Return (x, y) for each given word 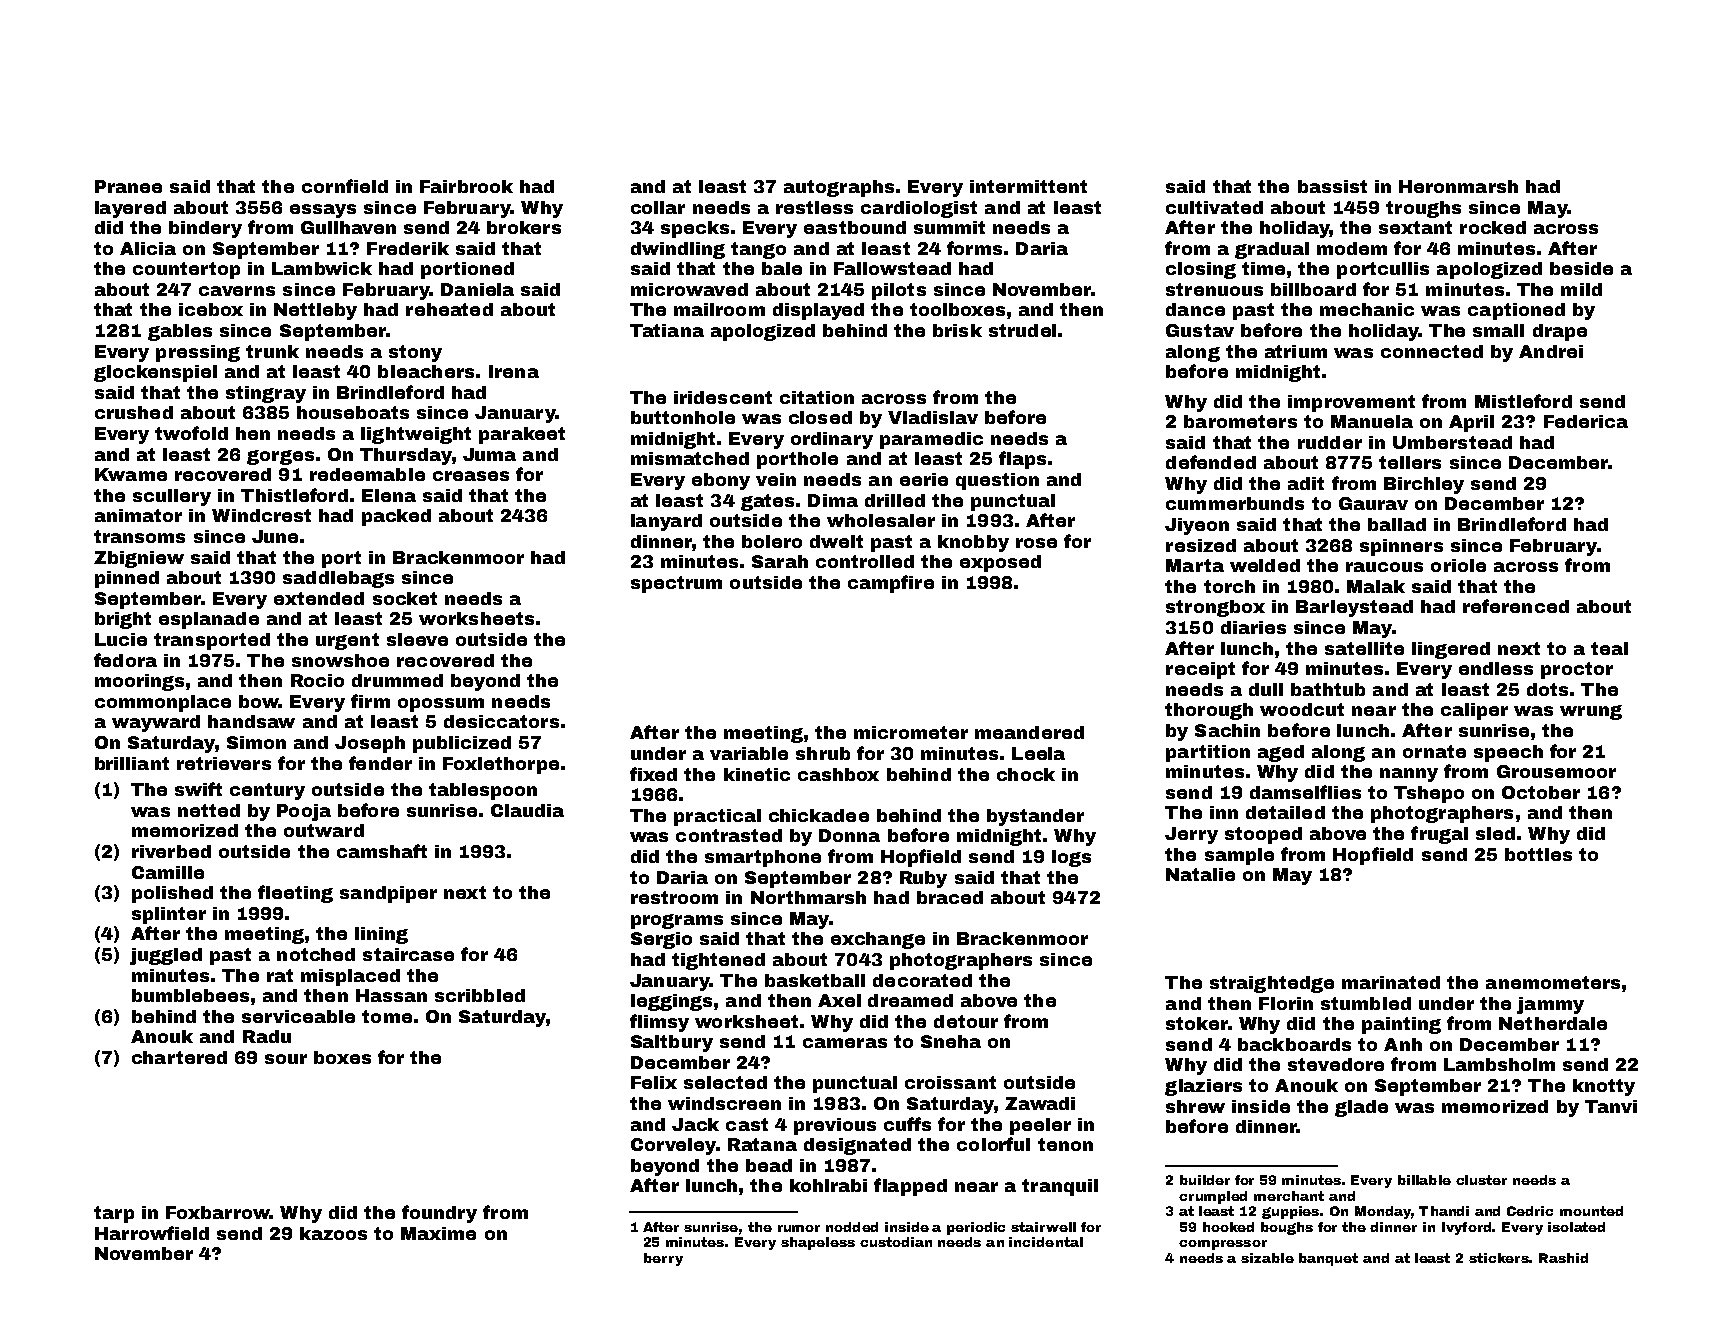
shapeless (818, 1243)
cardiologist (919, 209)
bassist (1332, 186)
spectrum (676, 584)
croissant (950, 1082)
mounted (1591, 1211)
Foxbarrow (218, 1212)
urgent (347, 641)
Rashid (1563, 1258)
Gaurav (1373, 503)
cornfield (345, 186)
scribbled (480, 995)
